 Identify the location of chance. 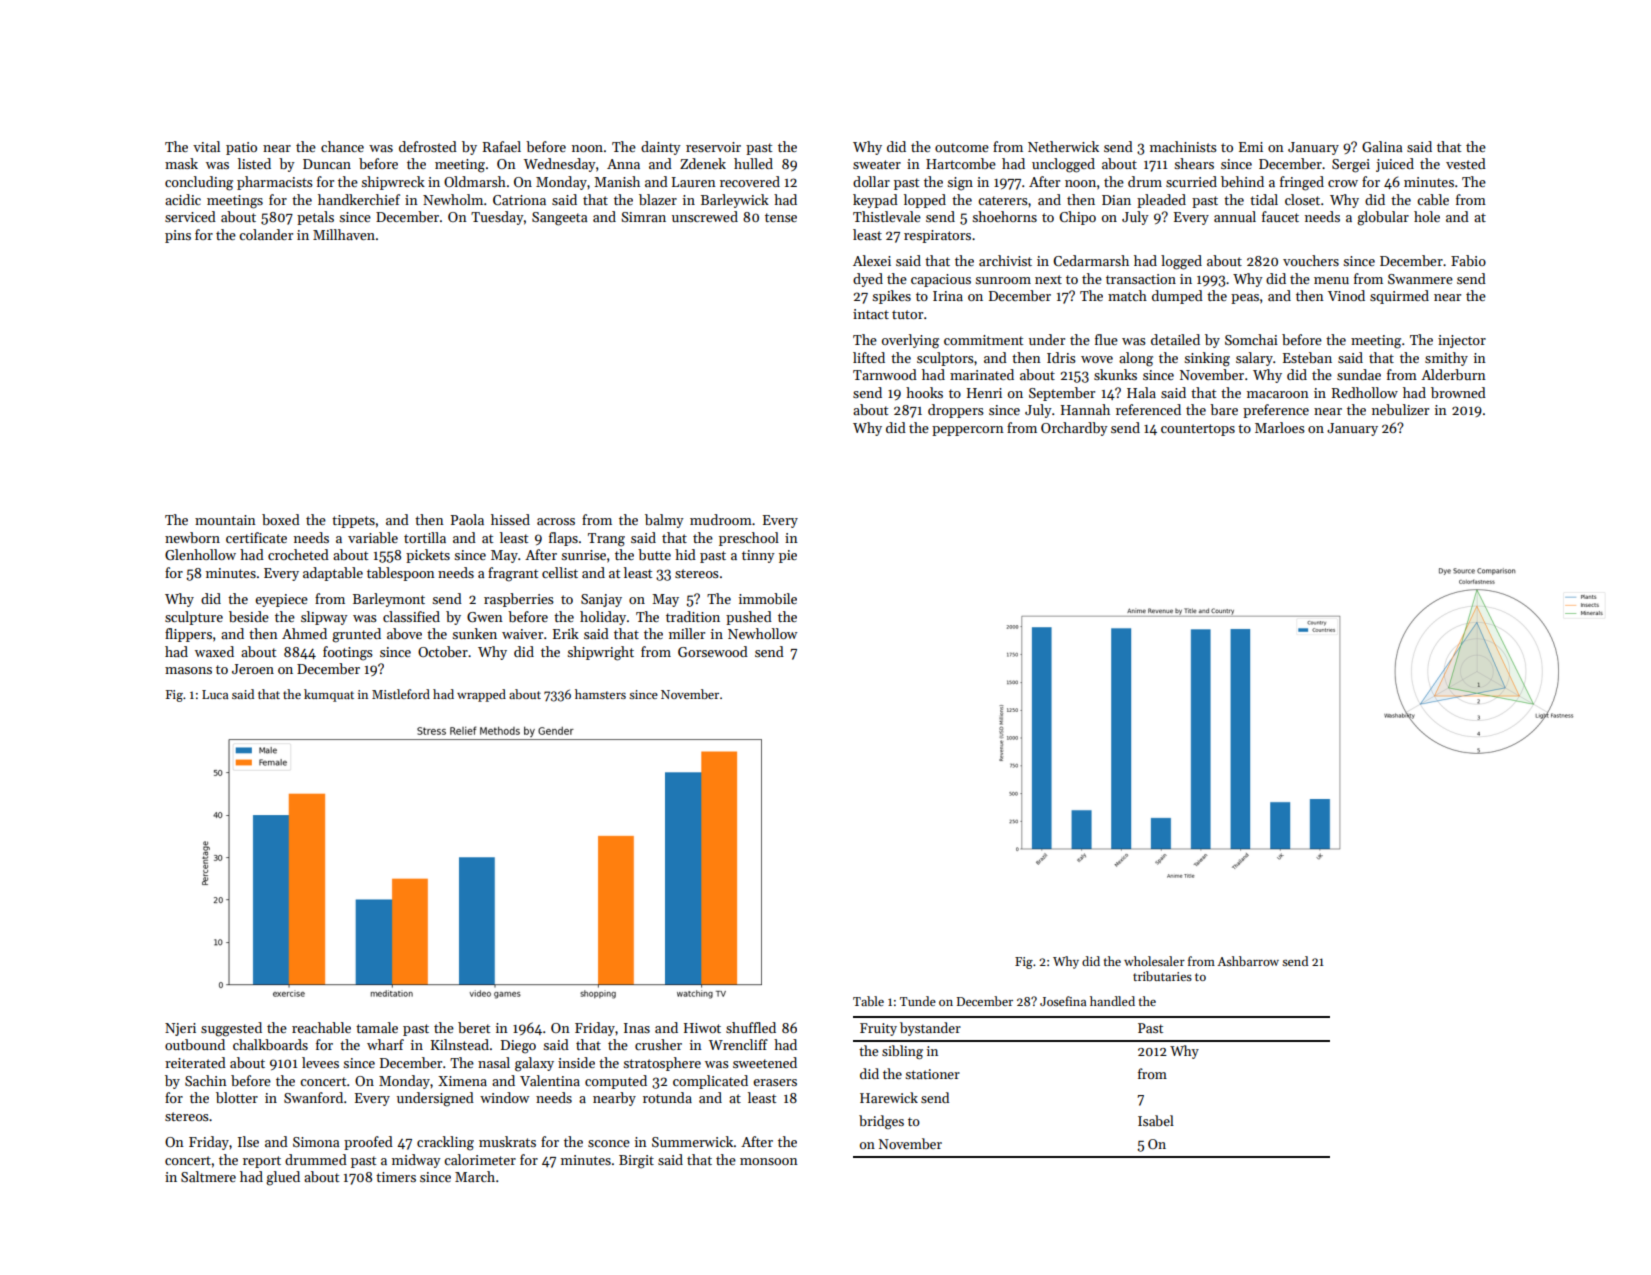
(342, 146).
